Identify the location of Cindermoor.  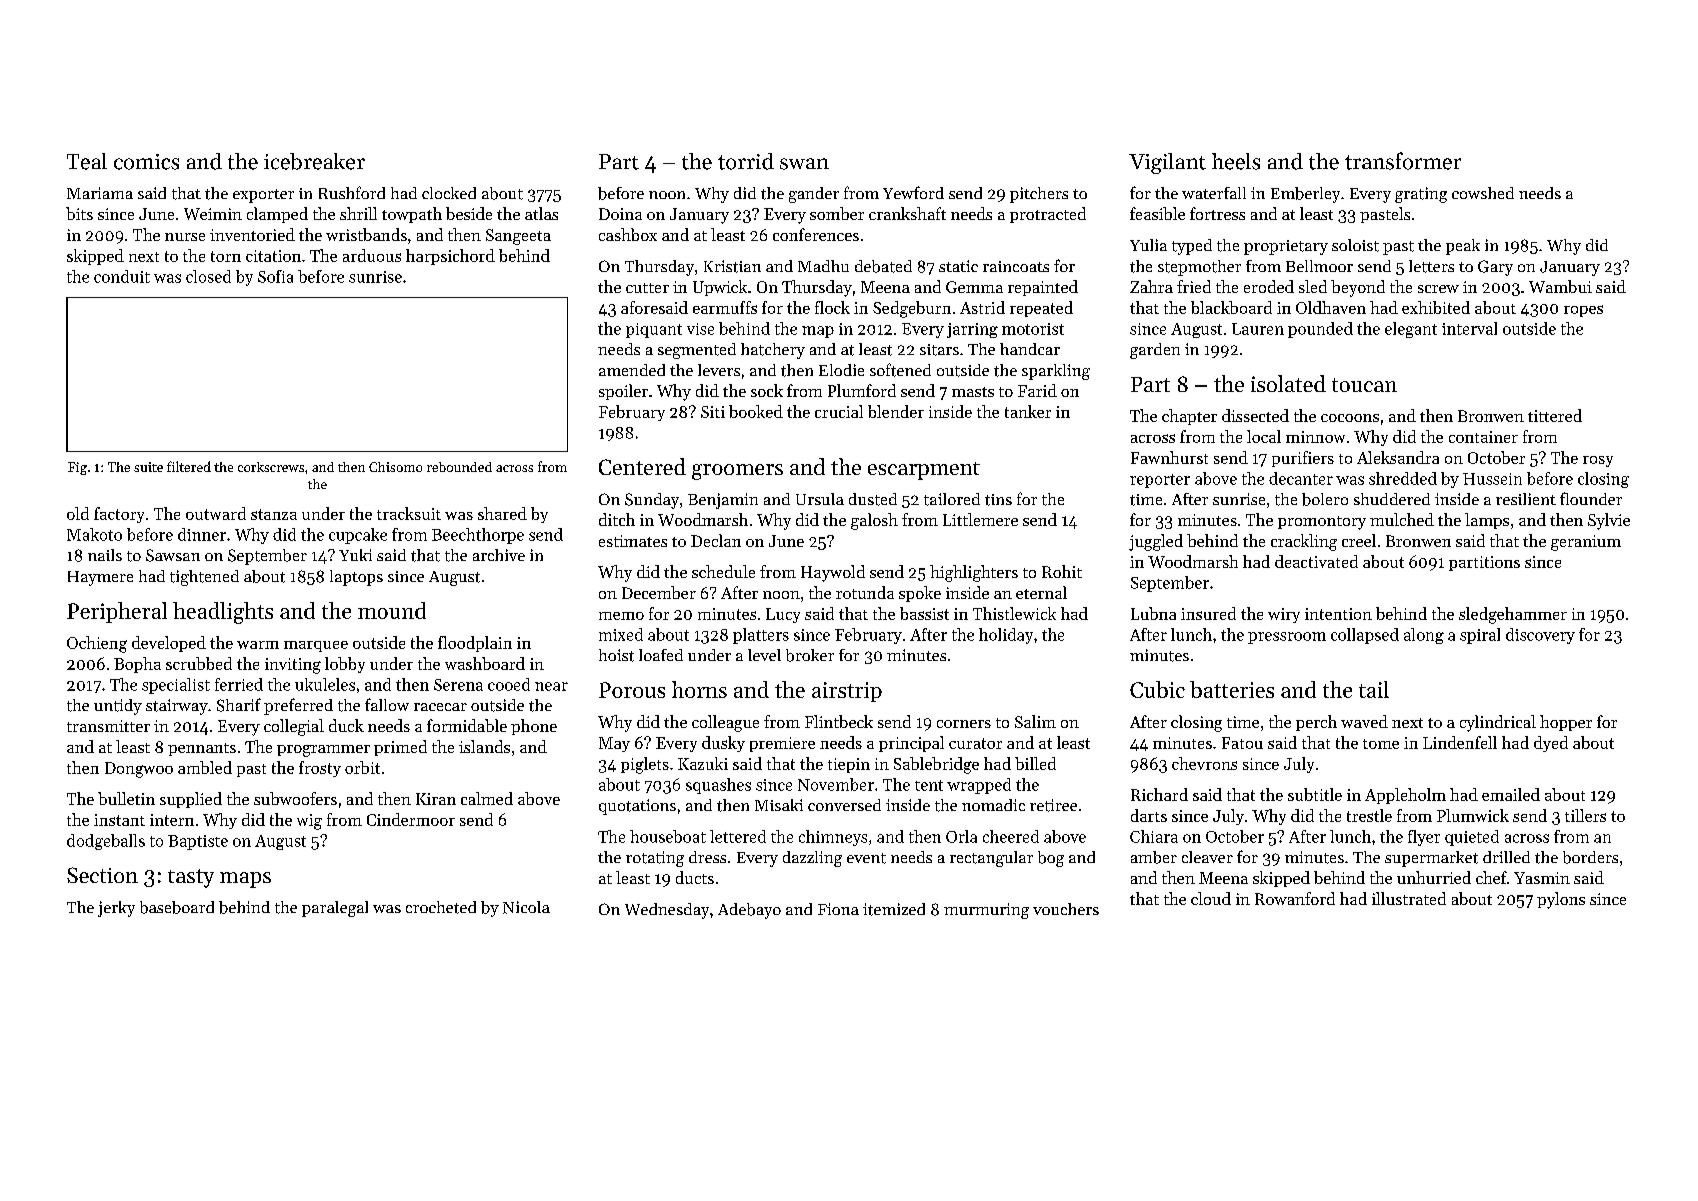
(411, 819).
